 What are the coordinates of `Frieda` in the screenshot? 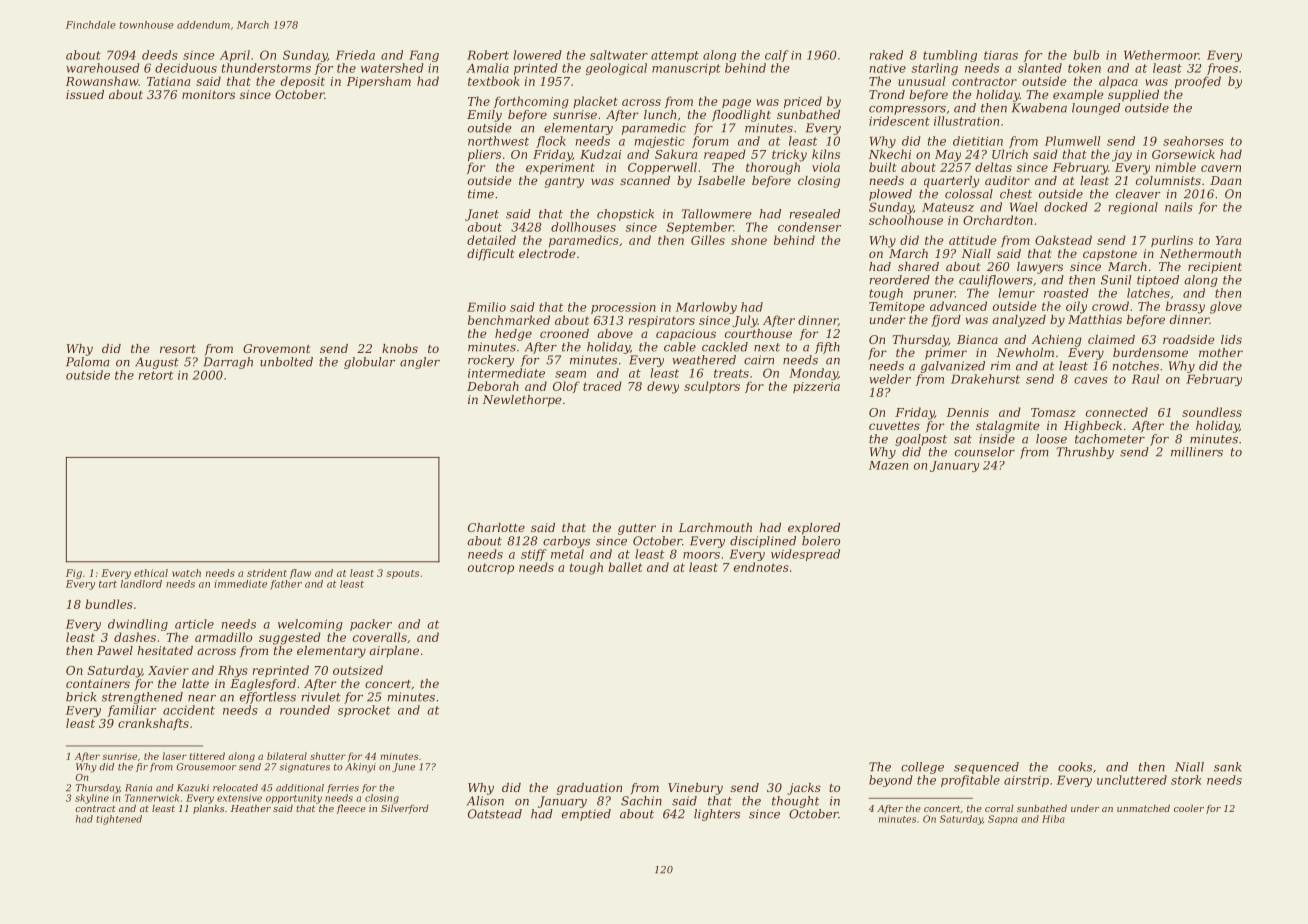 It's located at (355, 55).
